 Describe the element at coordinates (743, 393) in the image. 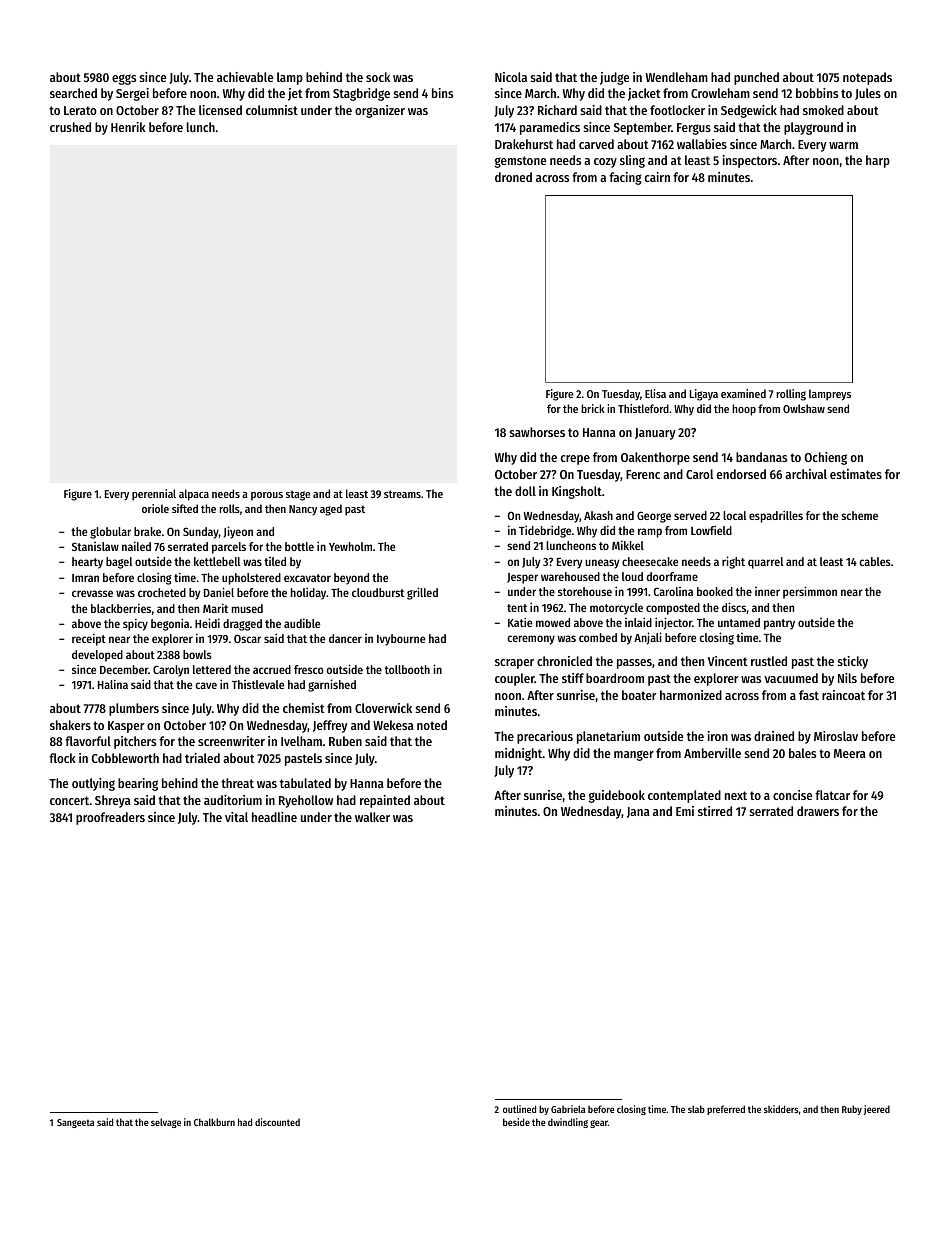

I see `examined` at that location.
